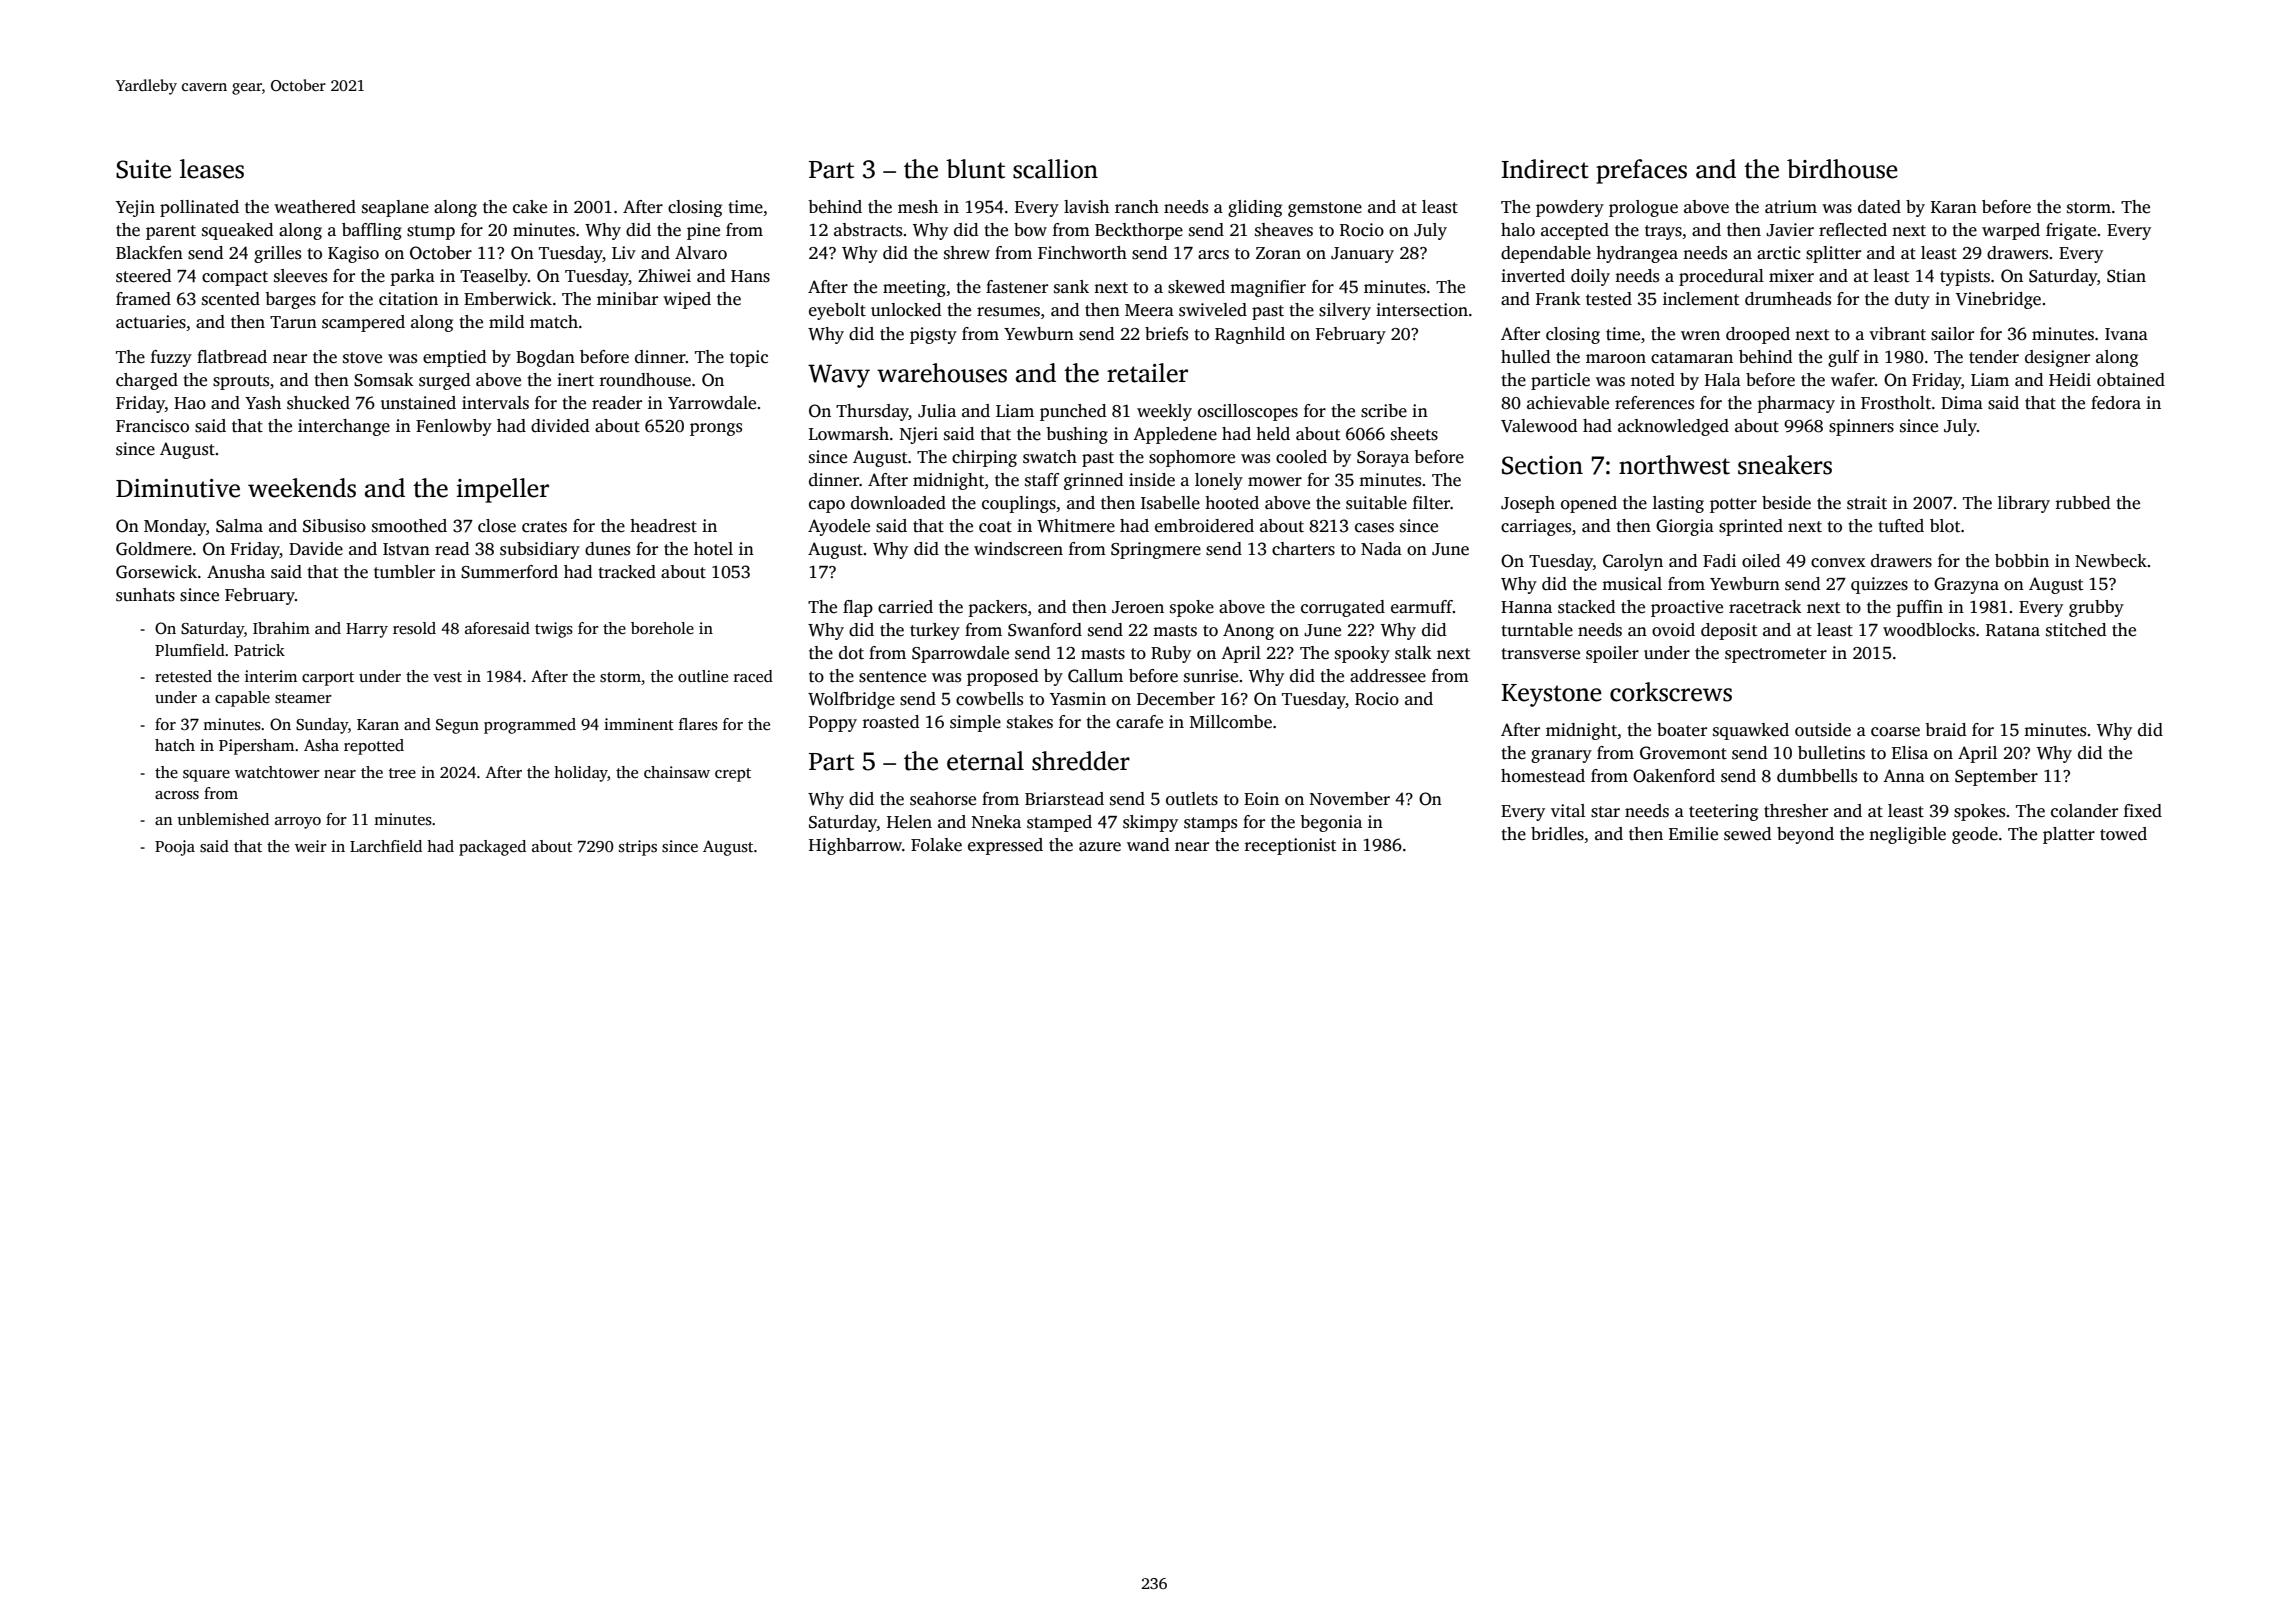 The height and width of the document is (1614, 2282). What do you see at coordinates (503, 490) in the document?
I see `impeller` at bounding box center [503, 490].
